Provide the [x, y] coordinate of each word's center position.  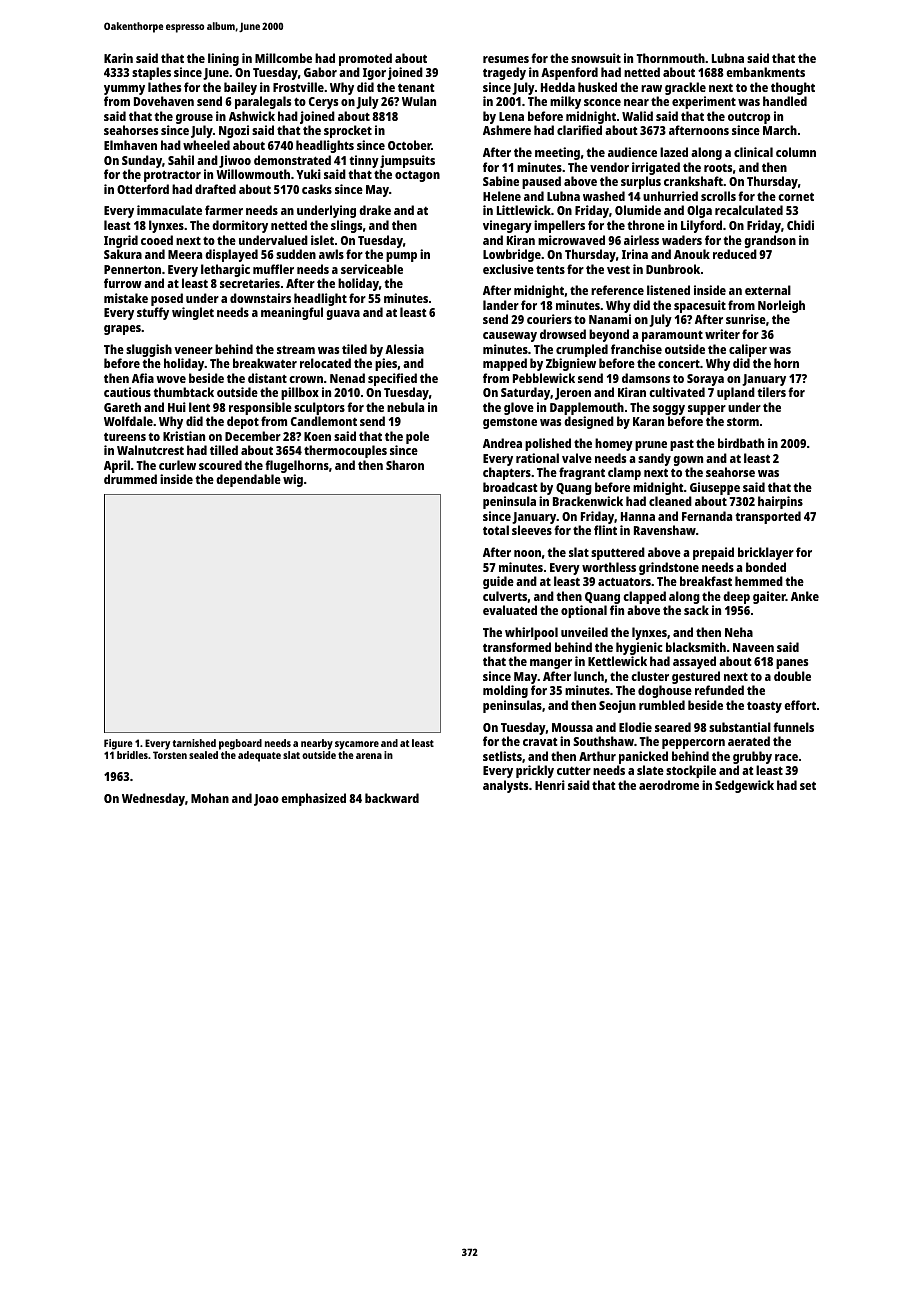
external [768, 290]
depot [243, 422]
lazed [674, 152]
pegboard [240, 744]
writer [722, 334]
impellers [559, 226]
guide [498, 582]
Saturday [525, 393]
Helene [502, 196]
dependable [248, 480]
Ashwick [252, 116]
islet [322, 240]
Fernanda [707, 516]
